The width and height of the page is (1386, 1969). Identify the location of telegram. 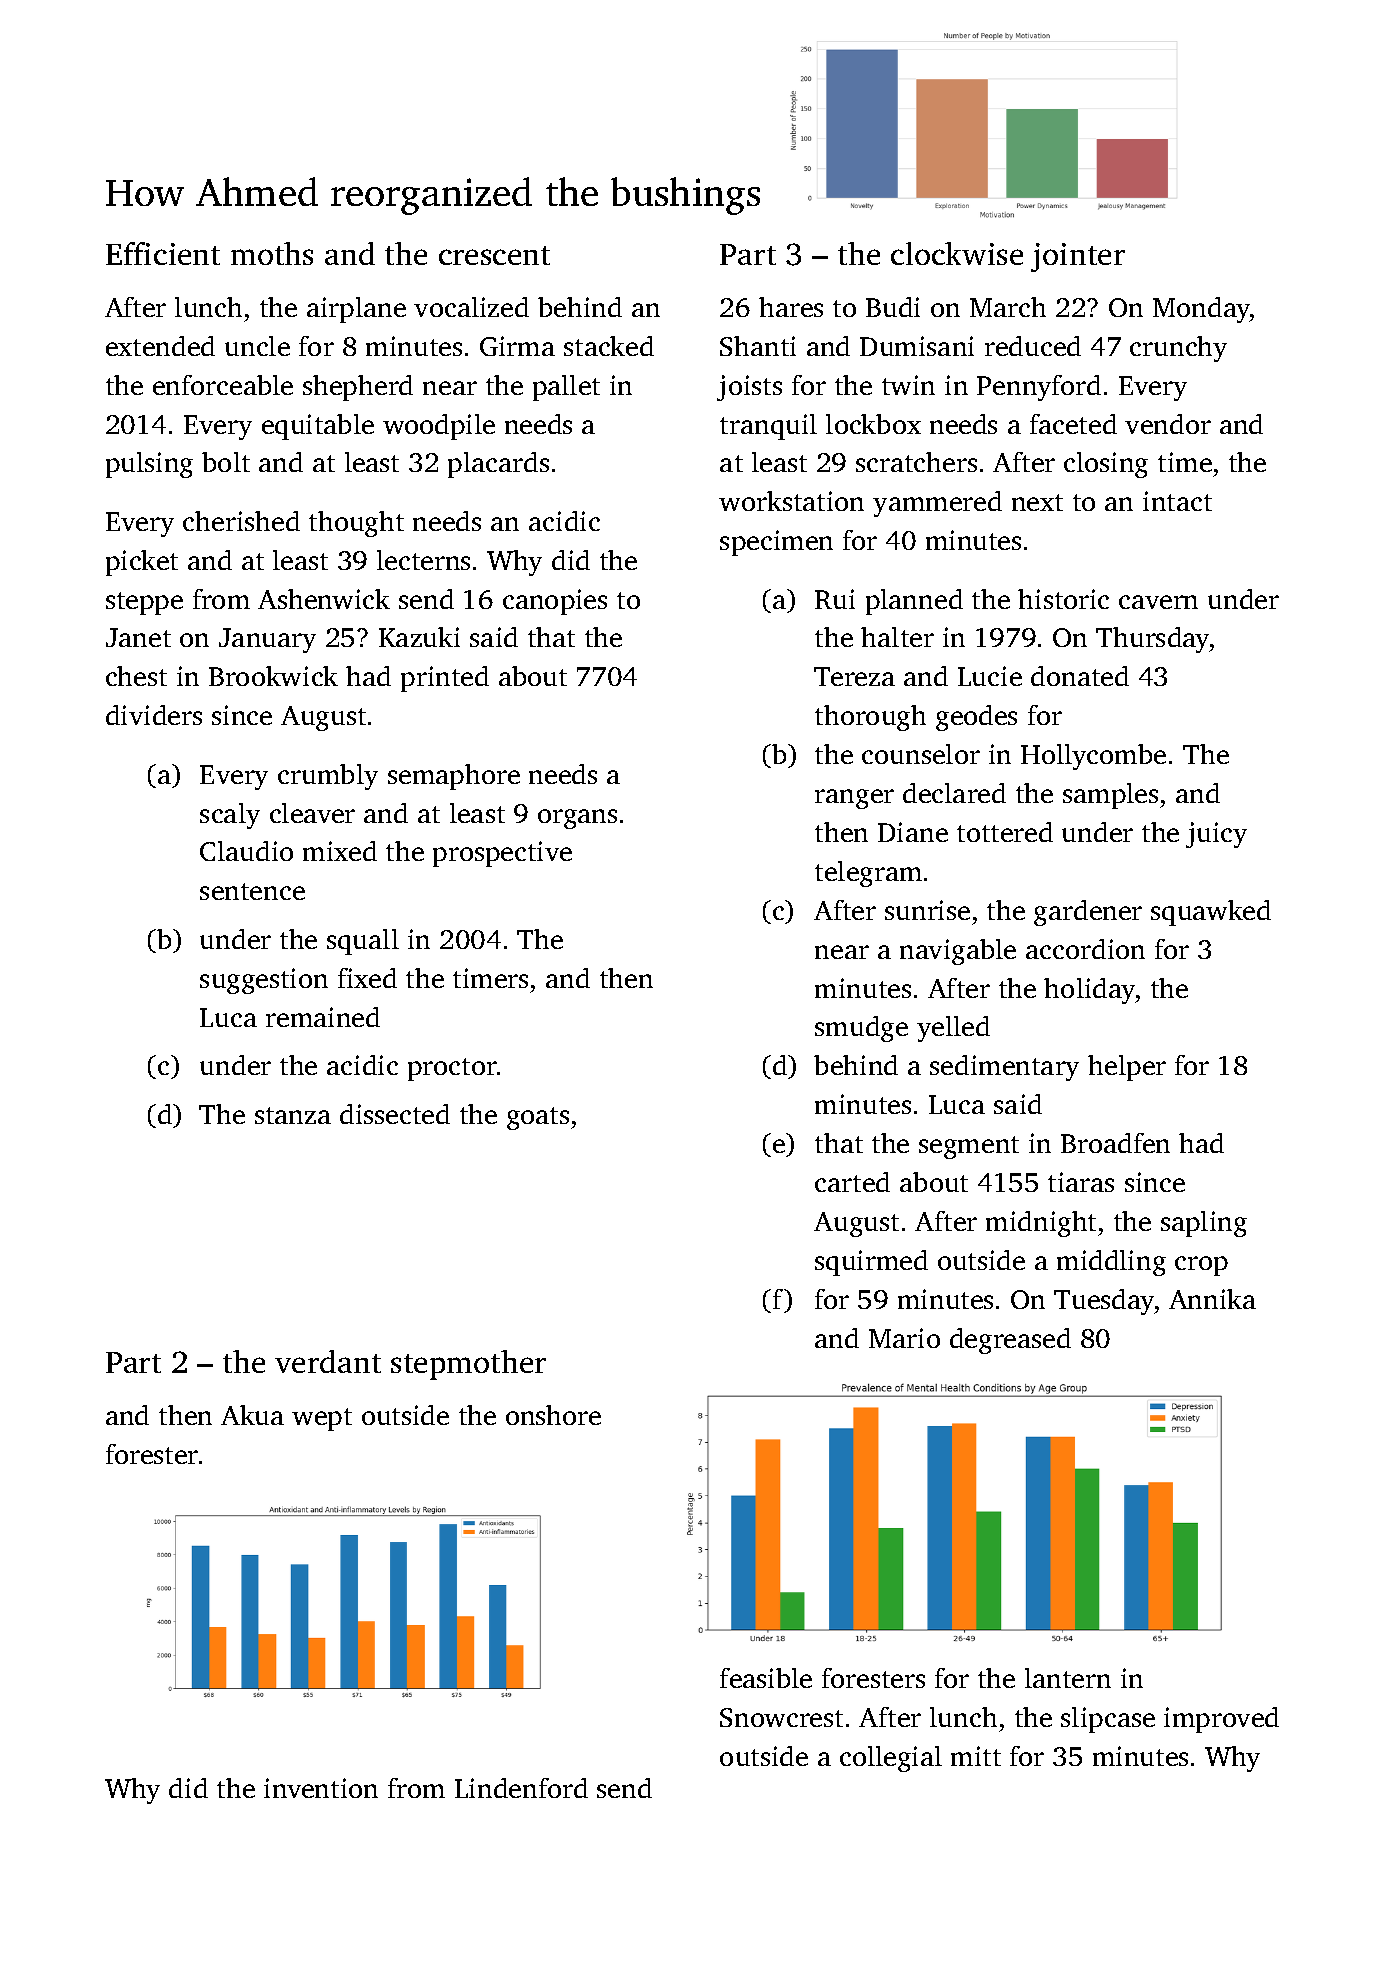
(868, 874).
